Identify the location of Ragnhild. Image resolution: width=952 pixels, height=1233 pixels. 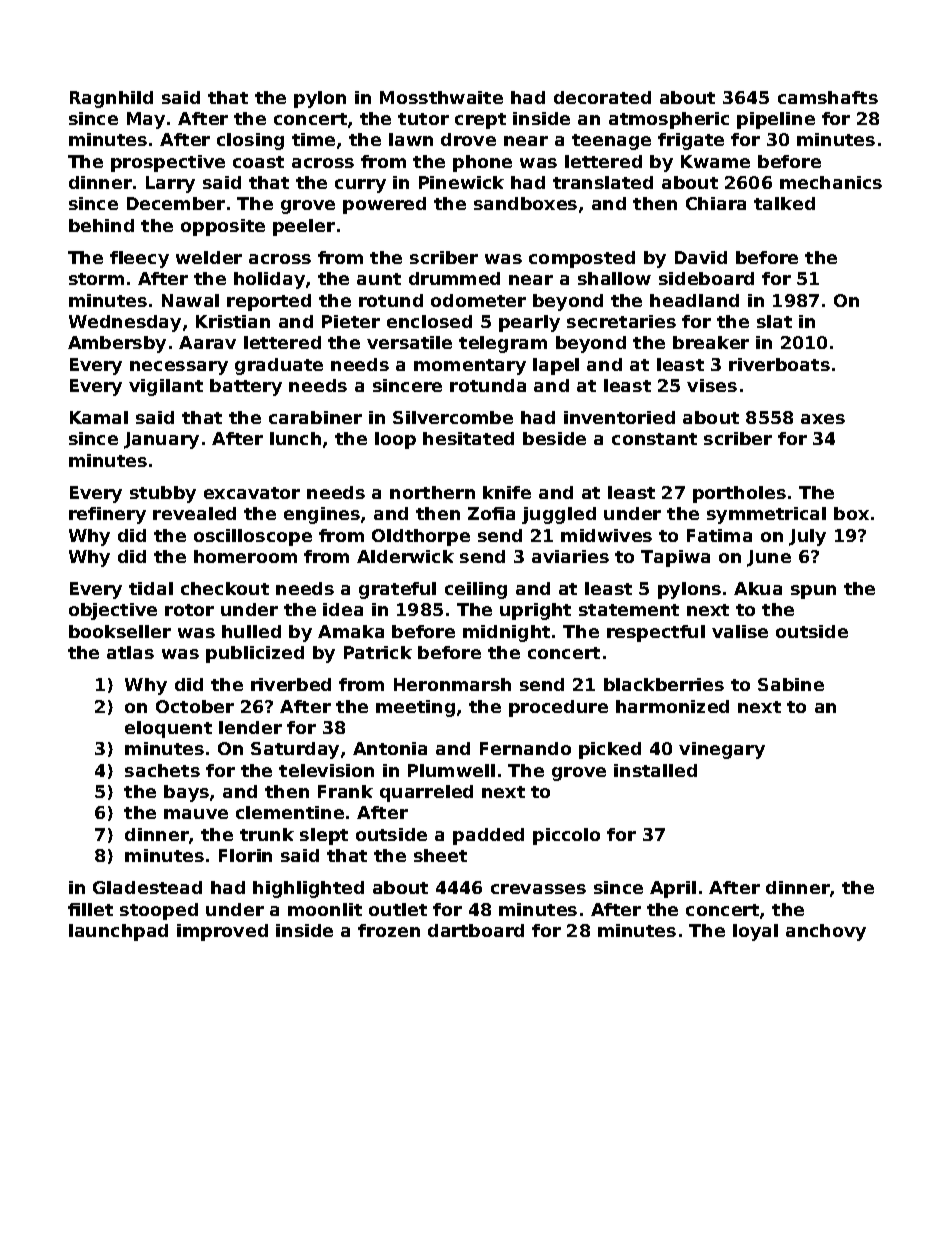
(111, 99).
